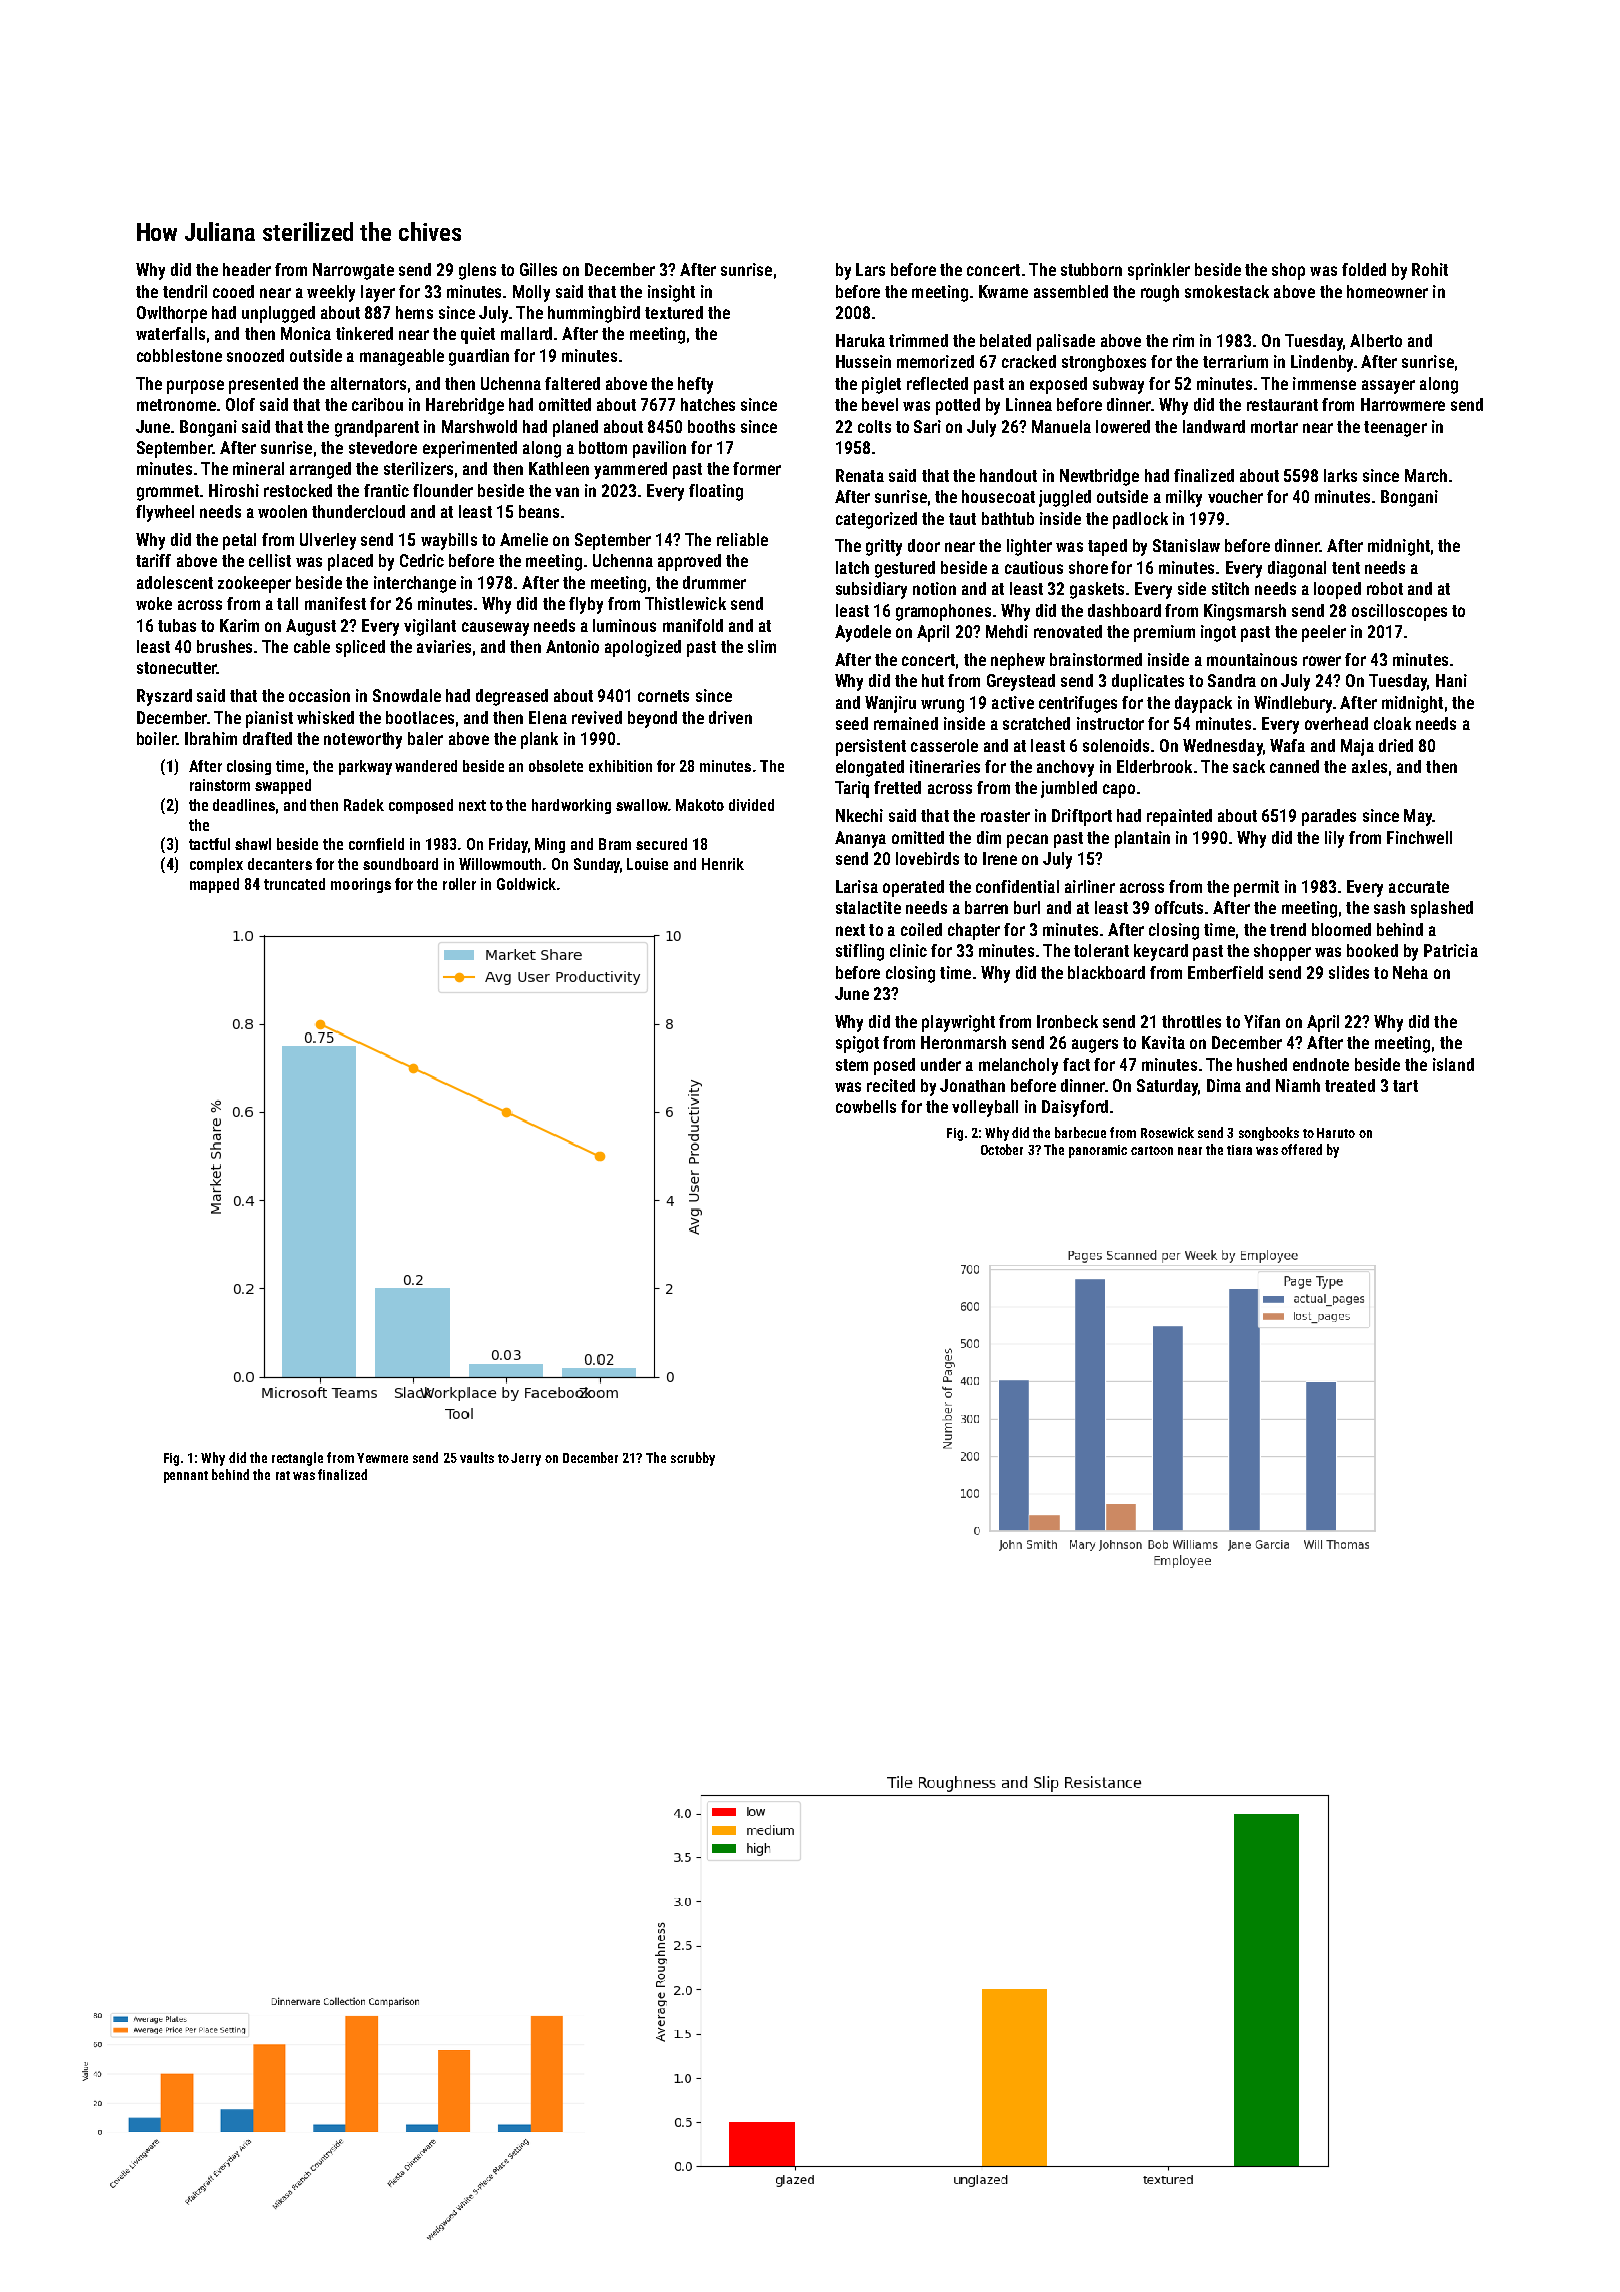 The image size is (1620, 2292). Describe the element at coordinates (1430, 269) in the screenshot. I see `Rohit` at that location.
